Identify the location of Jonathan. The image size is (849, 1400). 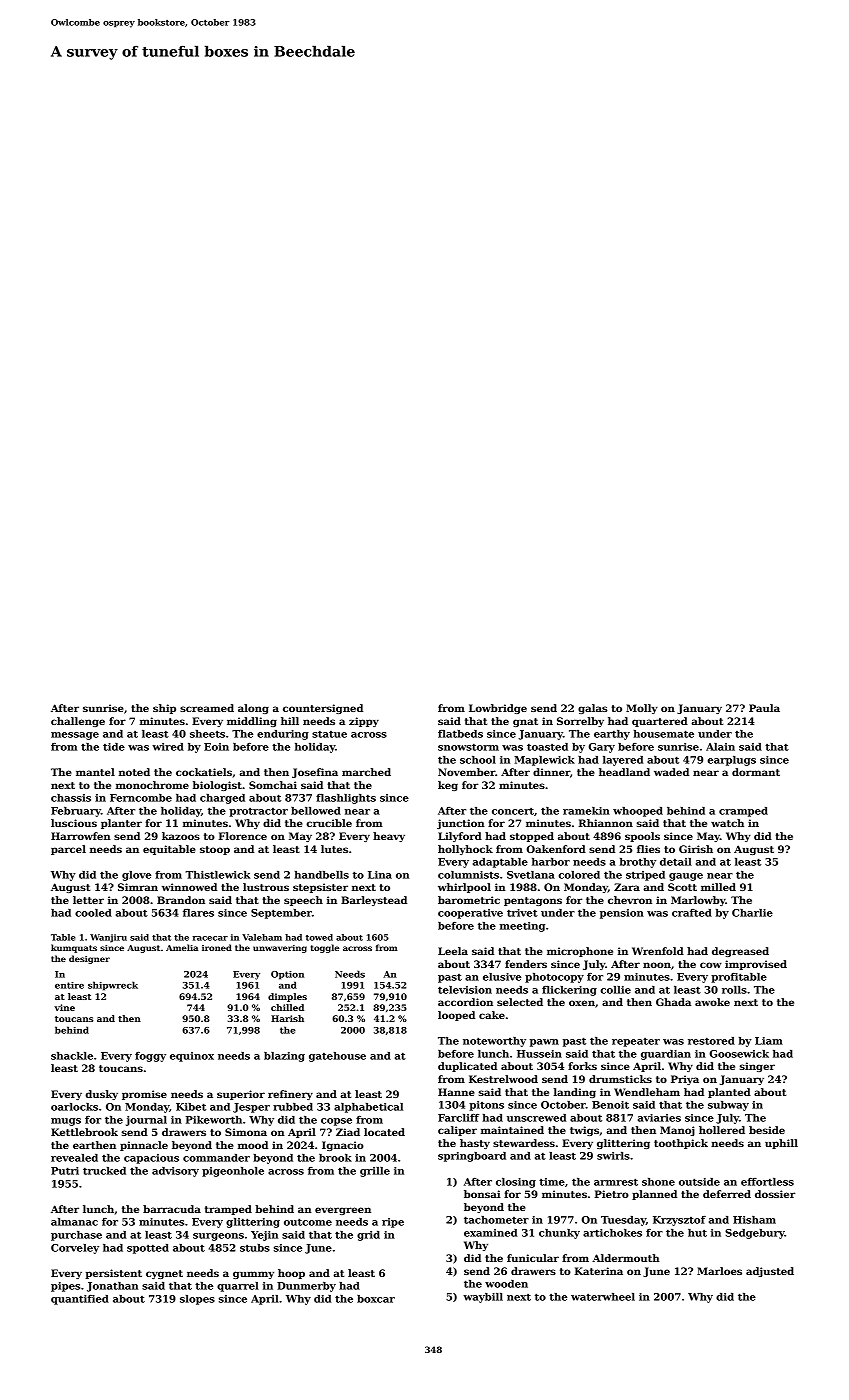
(112, 1287).
